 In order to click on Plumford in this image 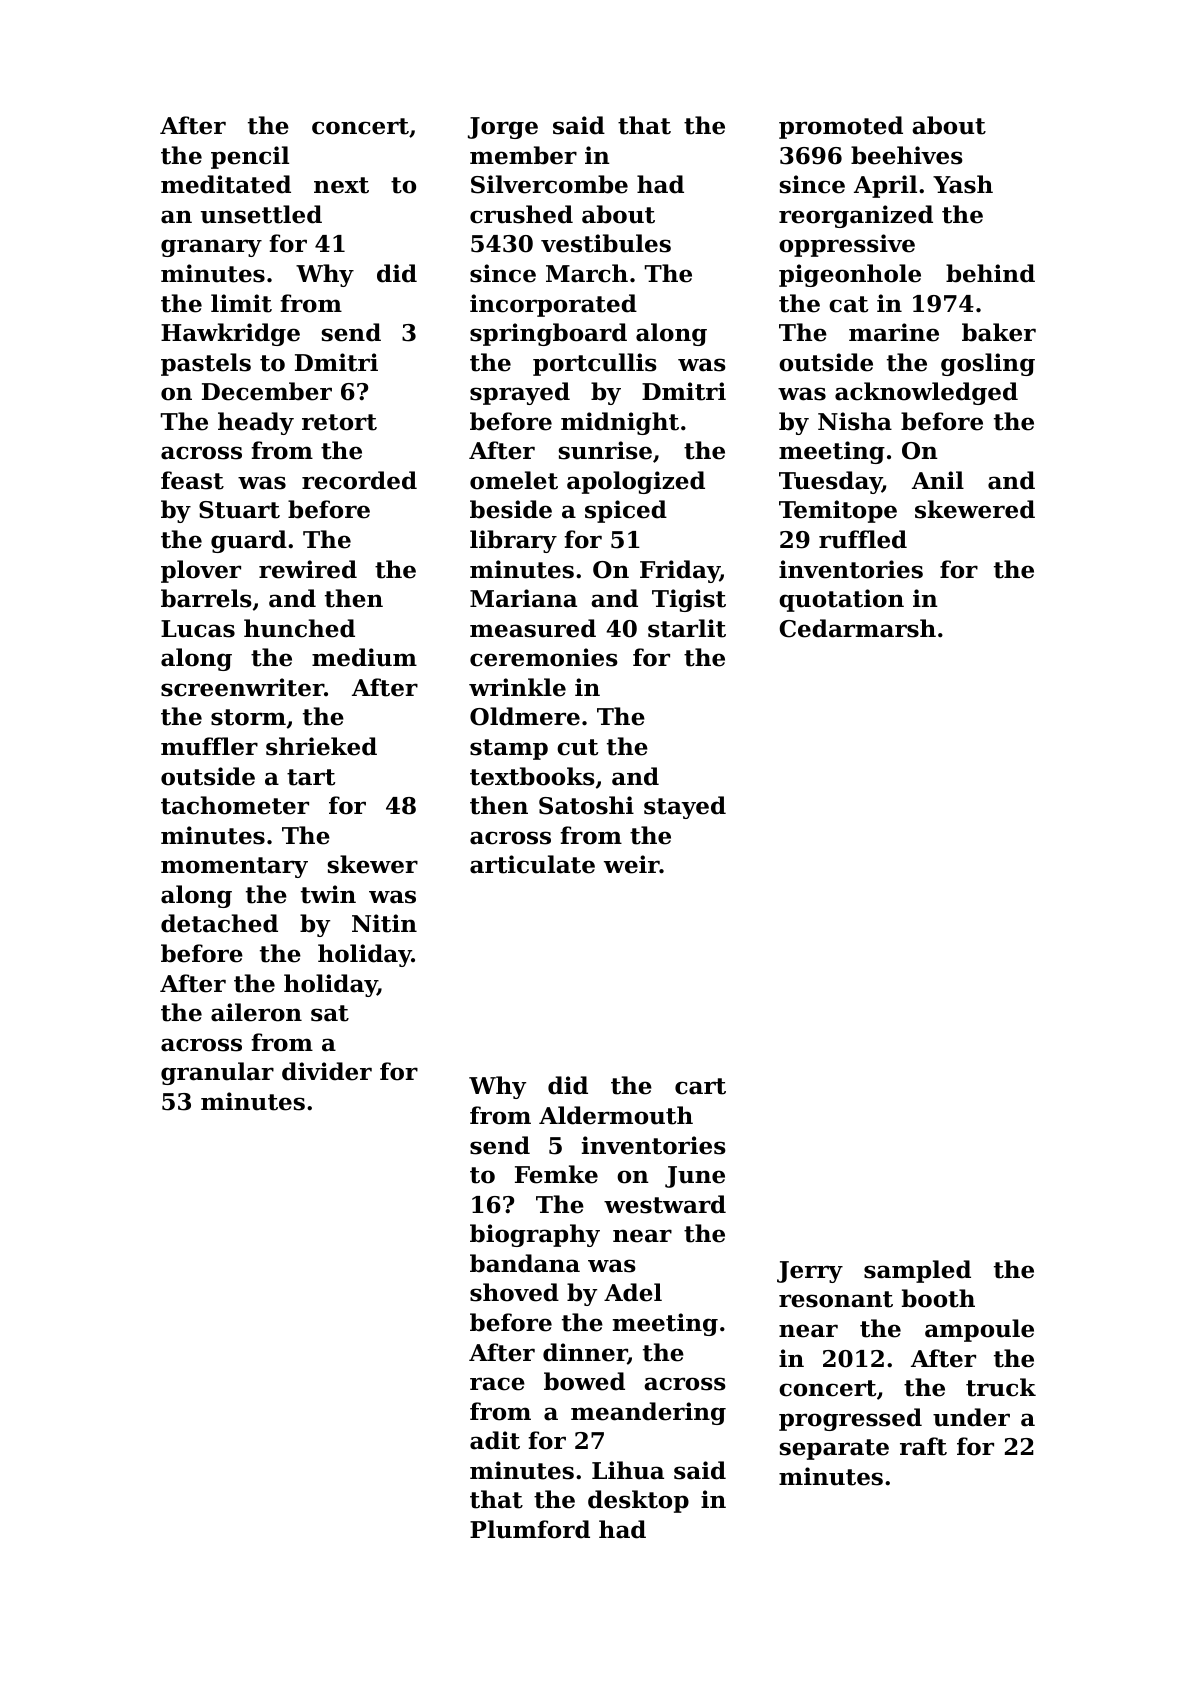, I will do `click(530, 1529)`.
